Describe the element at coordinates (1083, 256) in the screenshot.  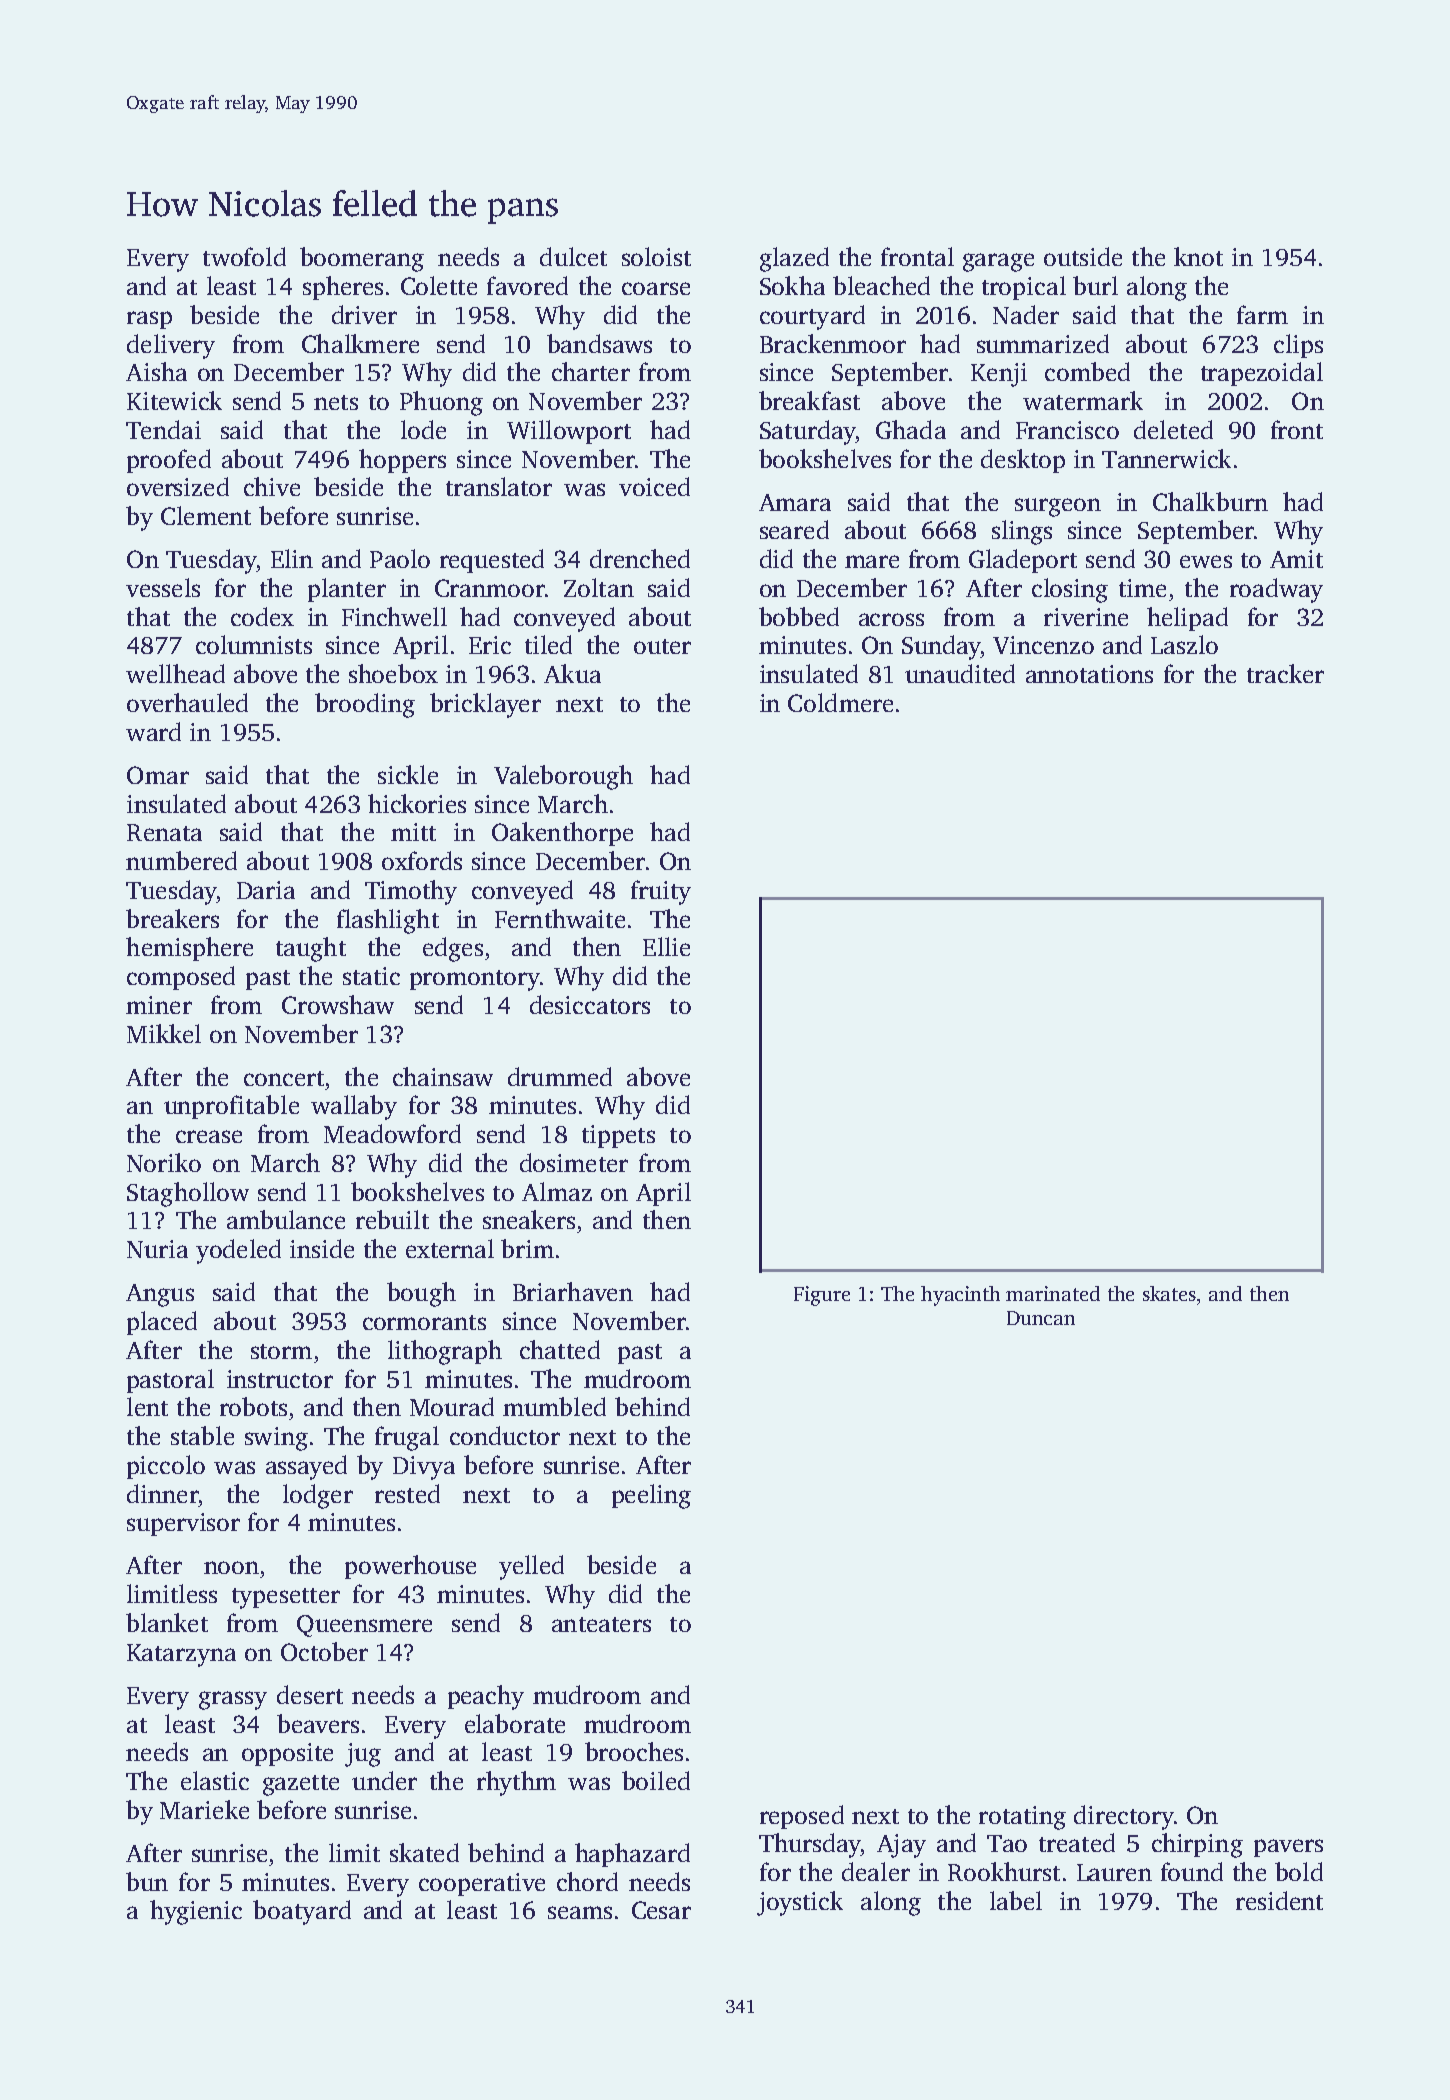
I see `outside` at that location.
